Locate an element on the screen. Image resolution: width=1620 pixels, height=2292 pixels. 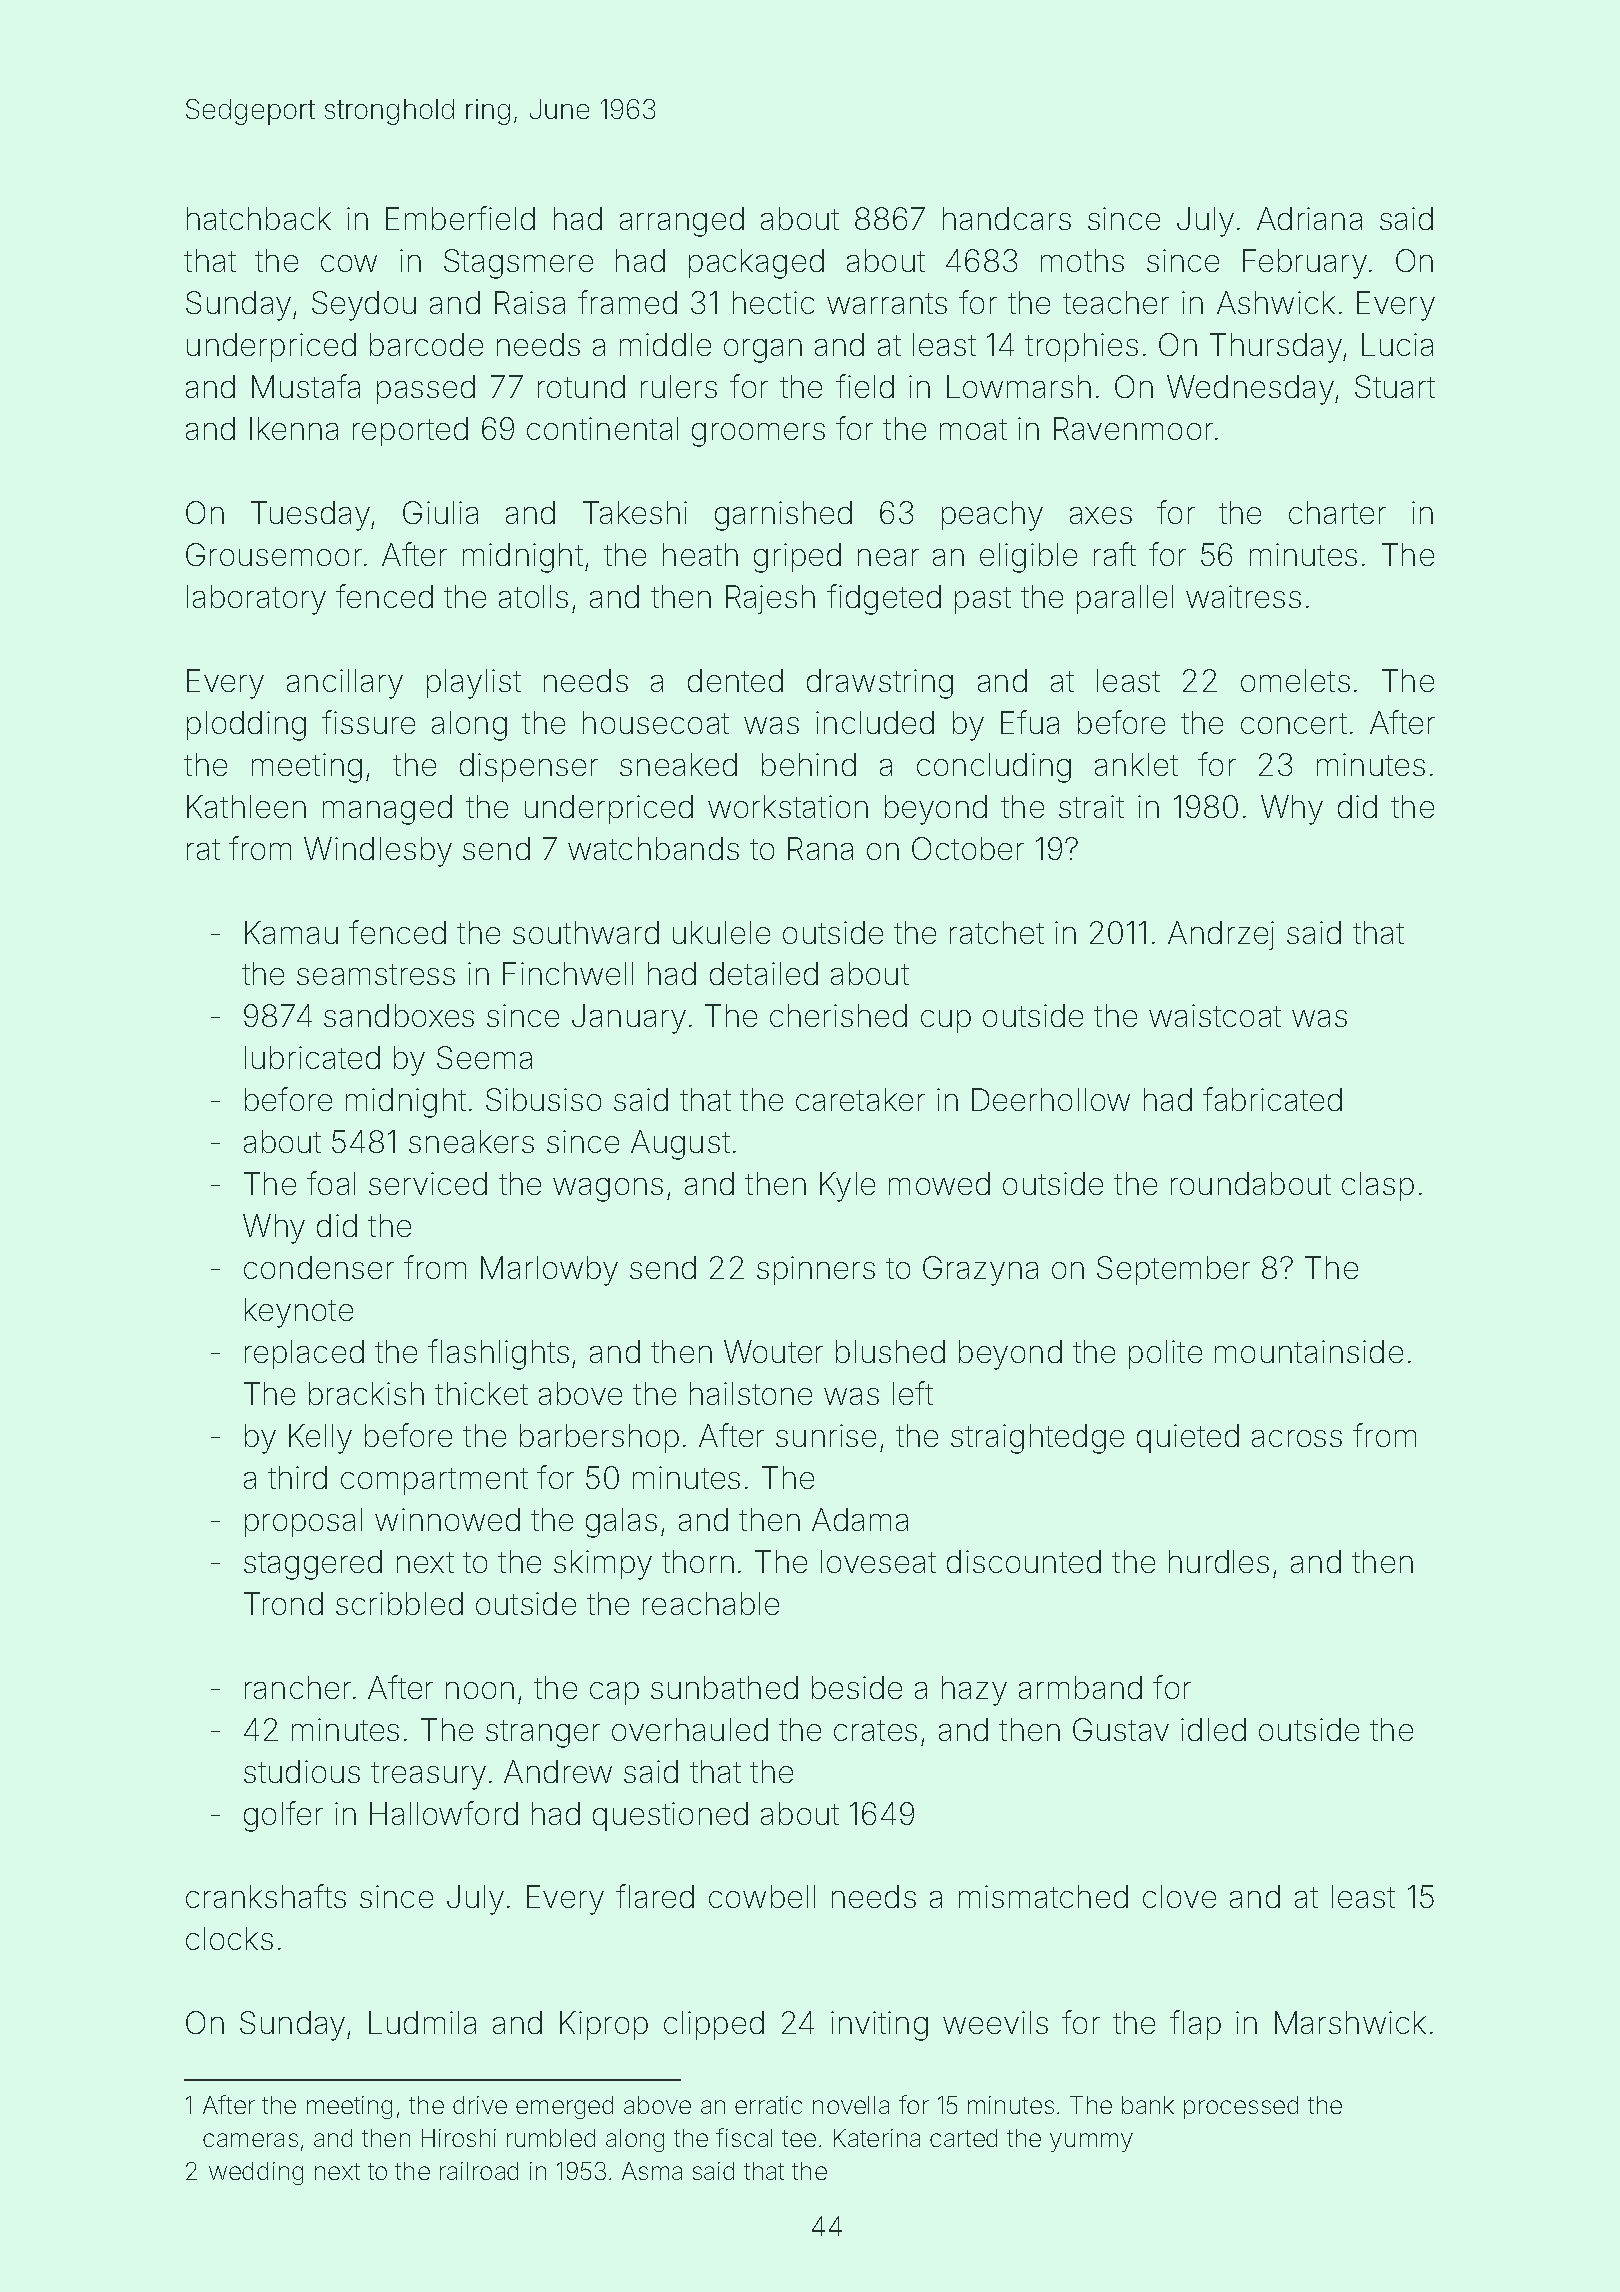
keynote is located at coordinates (299, 1313).
